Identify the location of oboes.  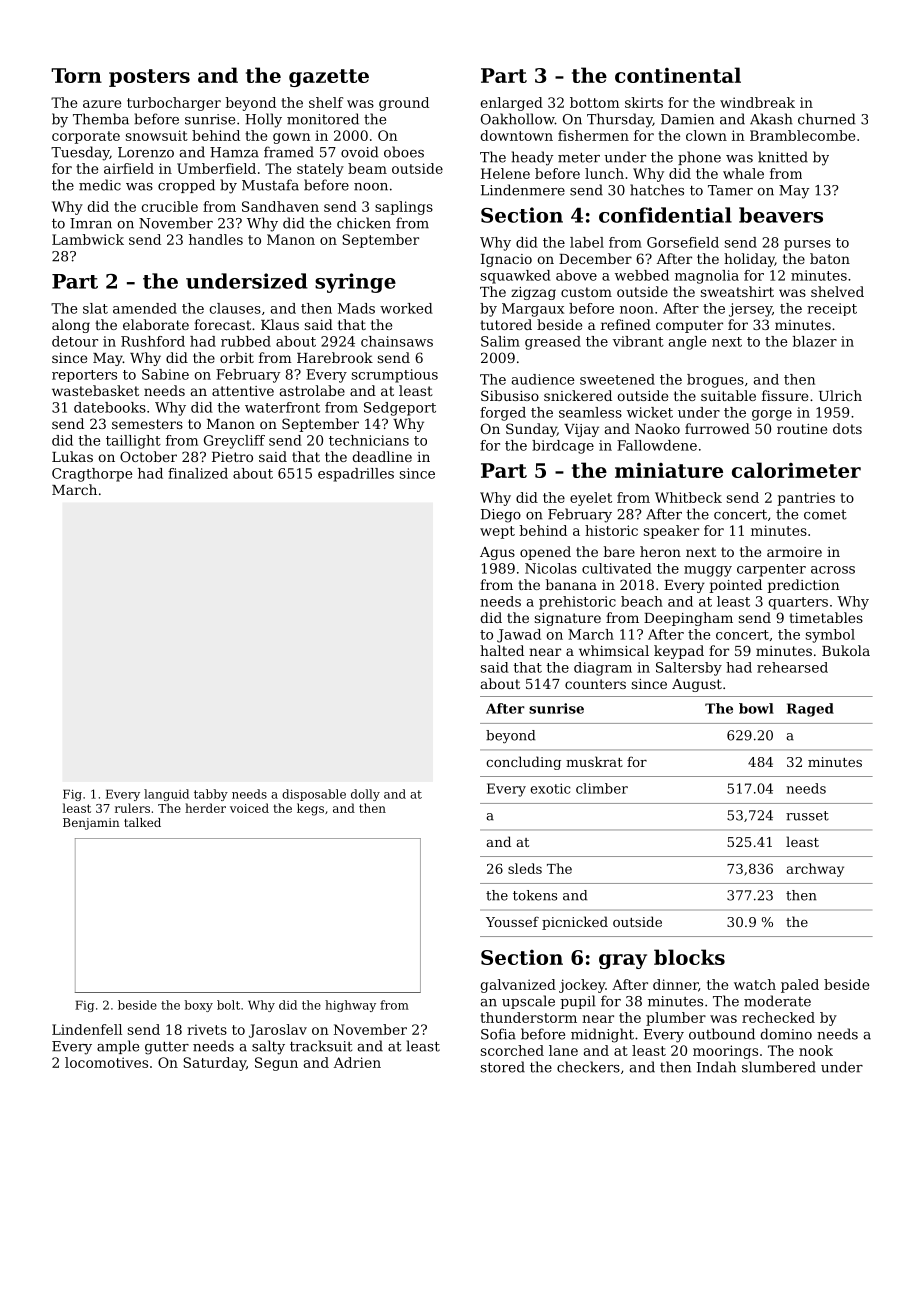
(404, 152).
